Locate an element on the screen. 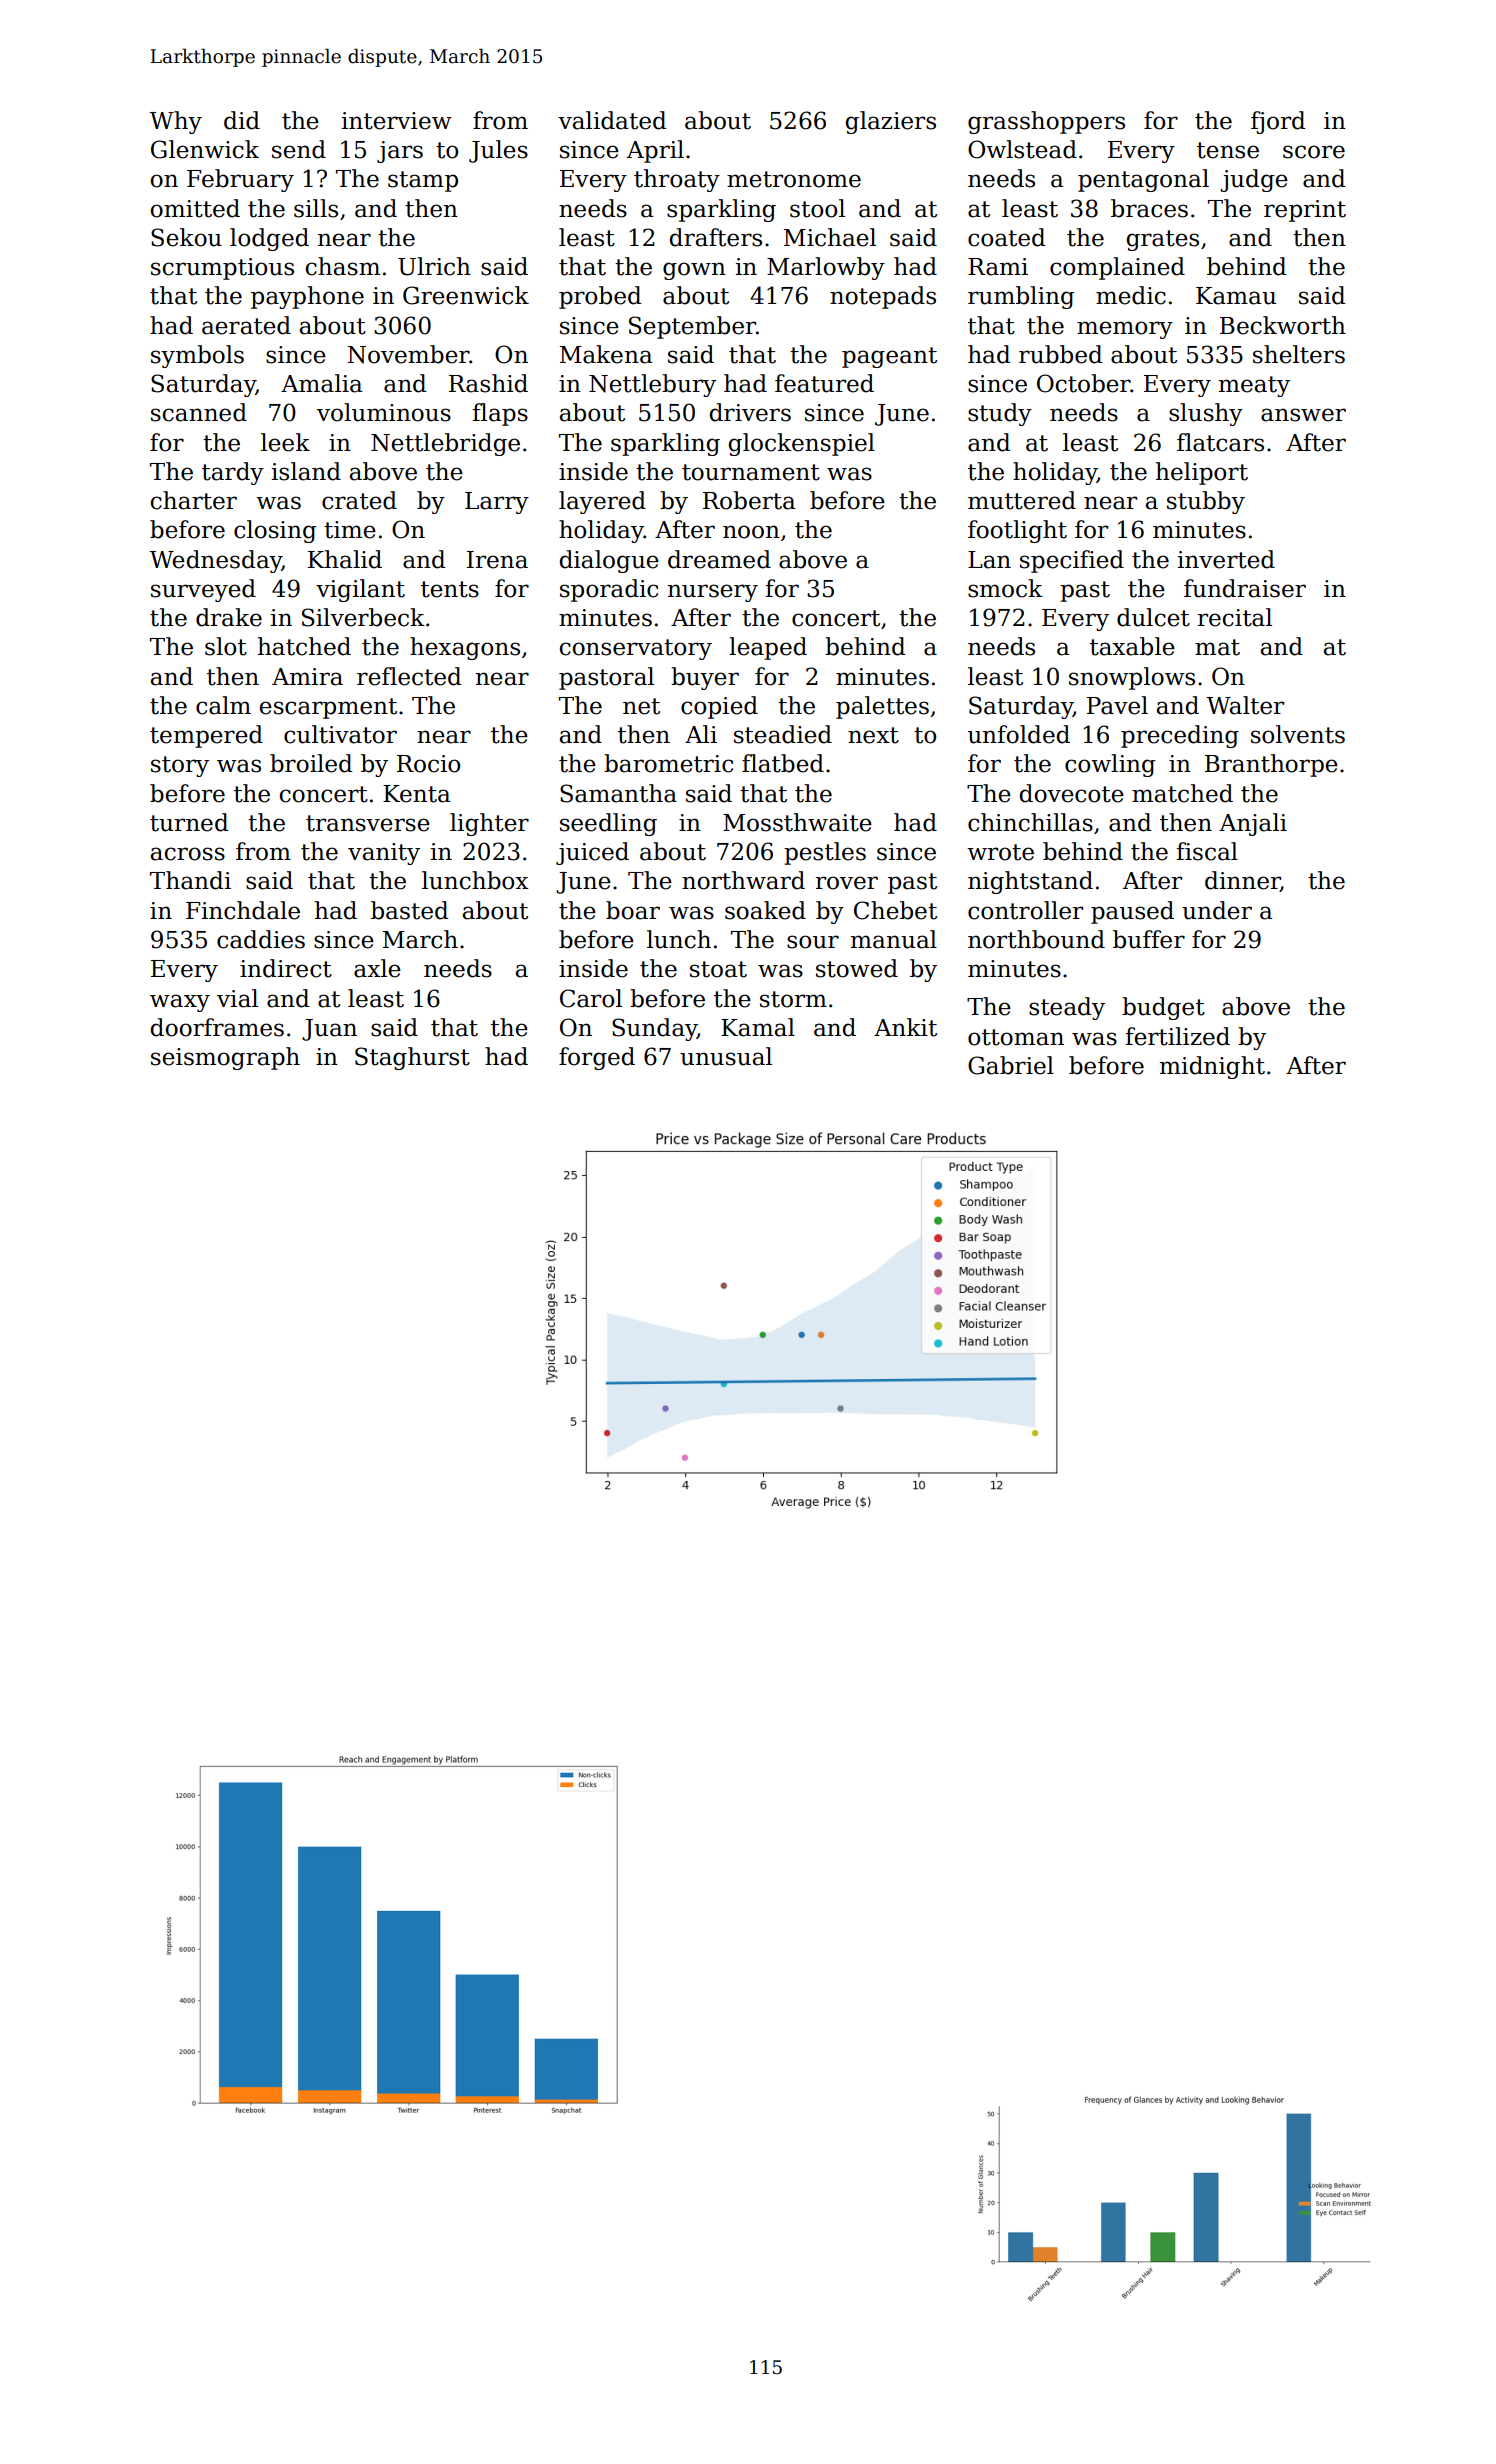 The height and width of the screenshot is (2464, 1496). snowplows is located at coordinates (1132, 678).
